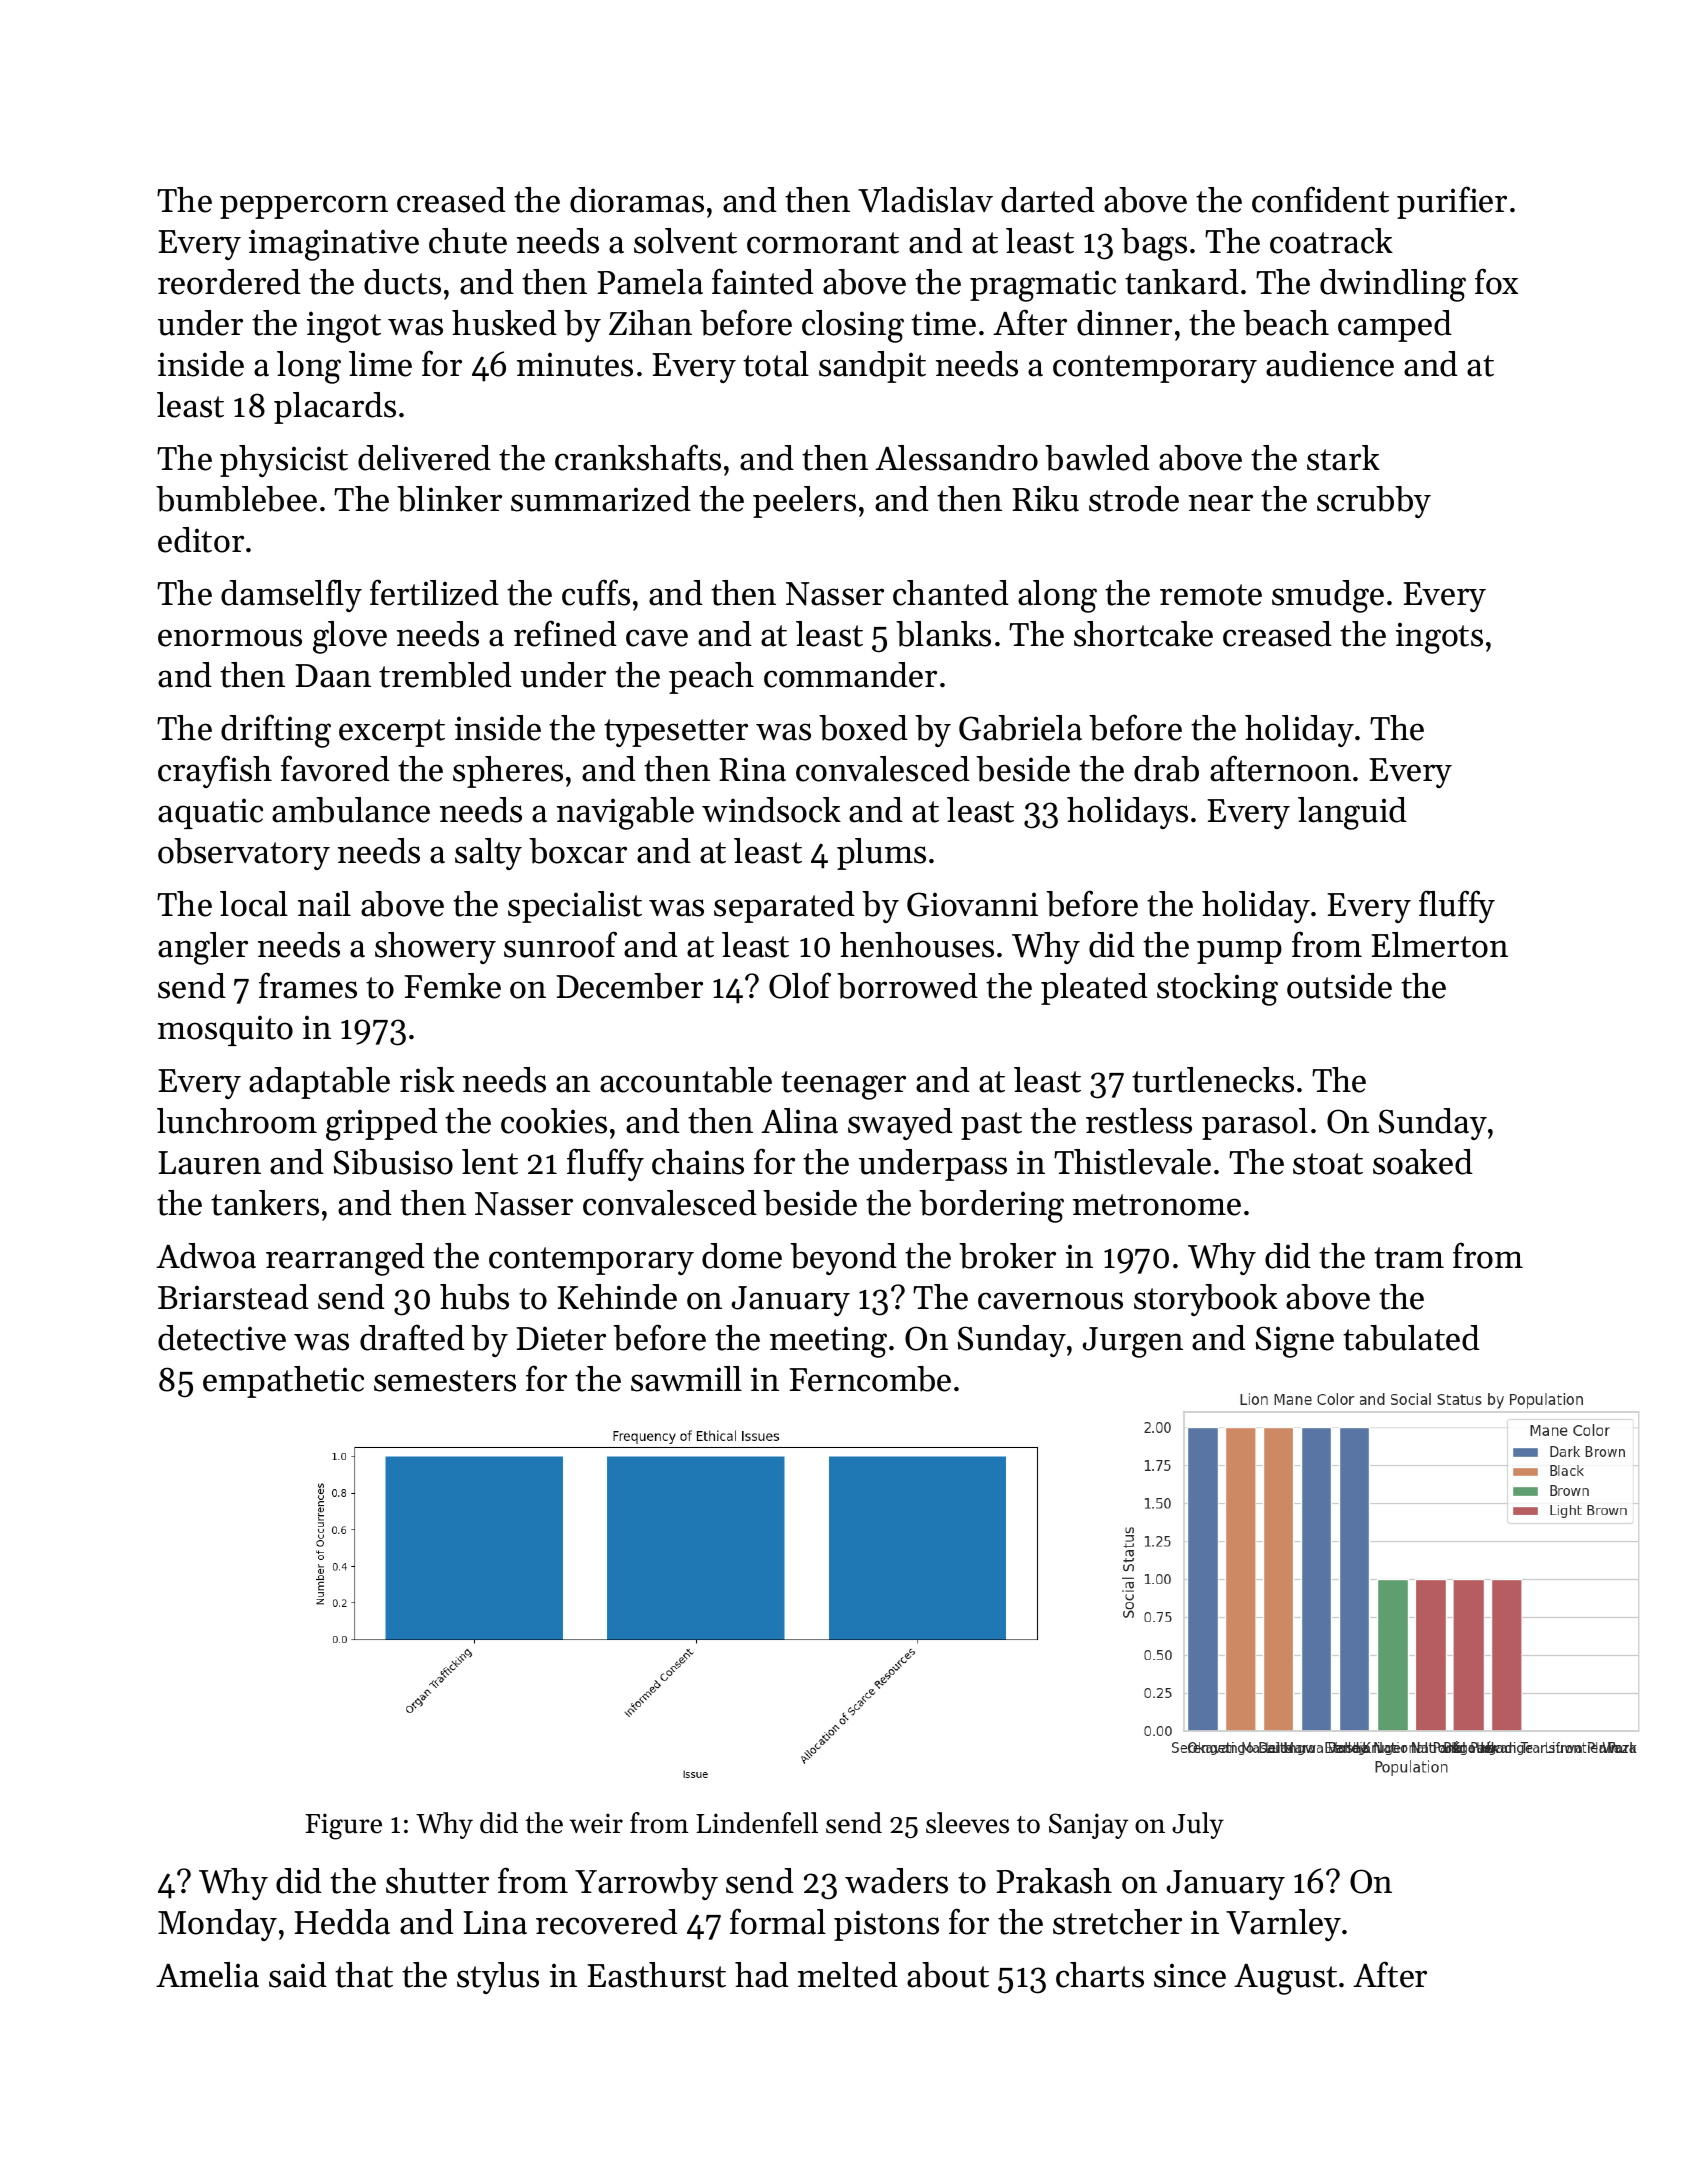 This document has width=1683, height=2178. What do you see at coordinates (498, 1978) in the document?
I see `stylus` at bounding box center [498, 1978].
